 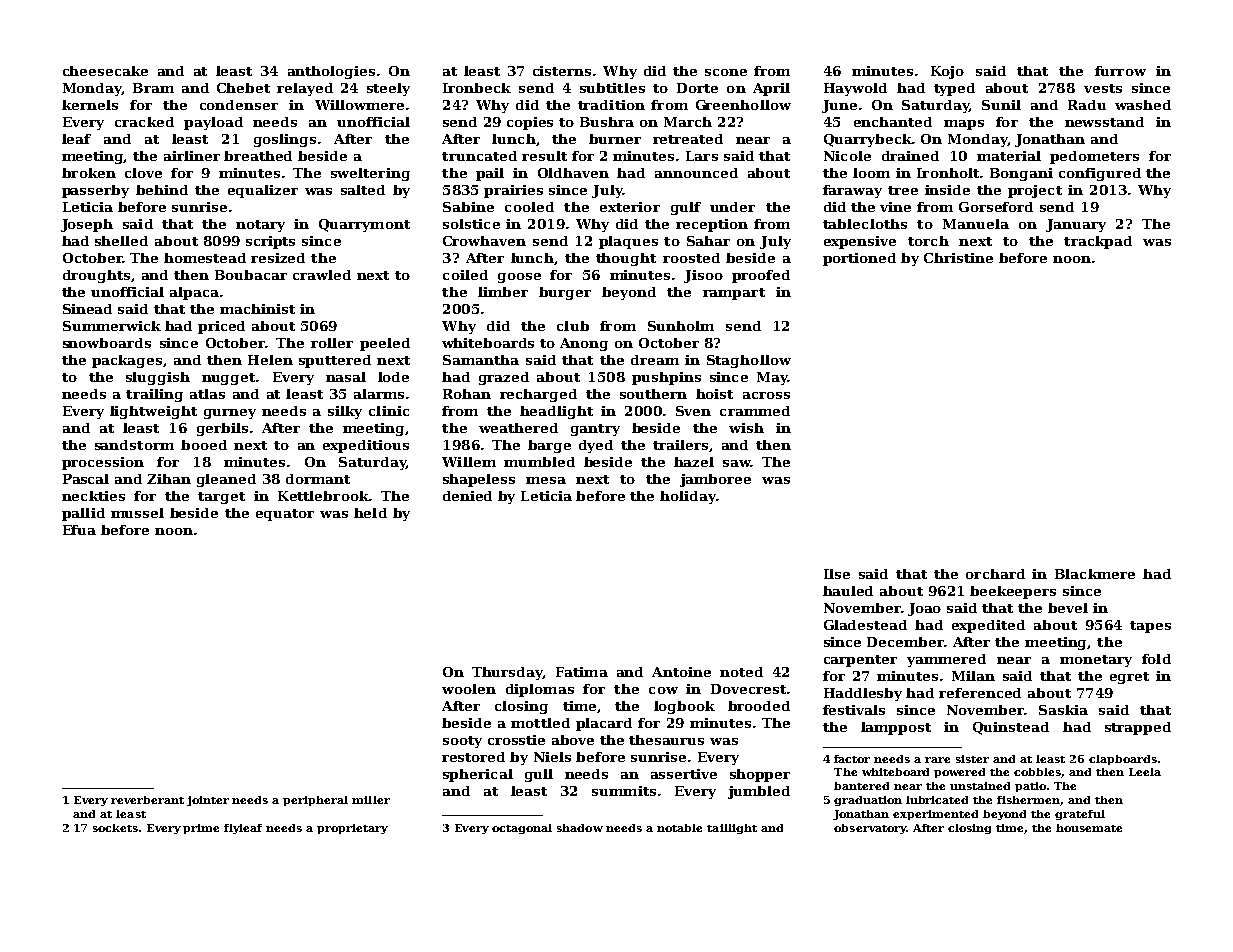 What do you see at coordinates (221, 498) in the page?
I see `target` at bounding box center [221, 498].
